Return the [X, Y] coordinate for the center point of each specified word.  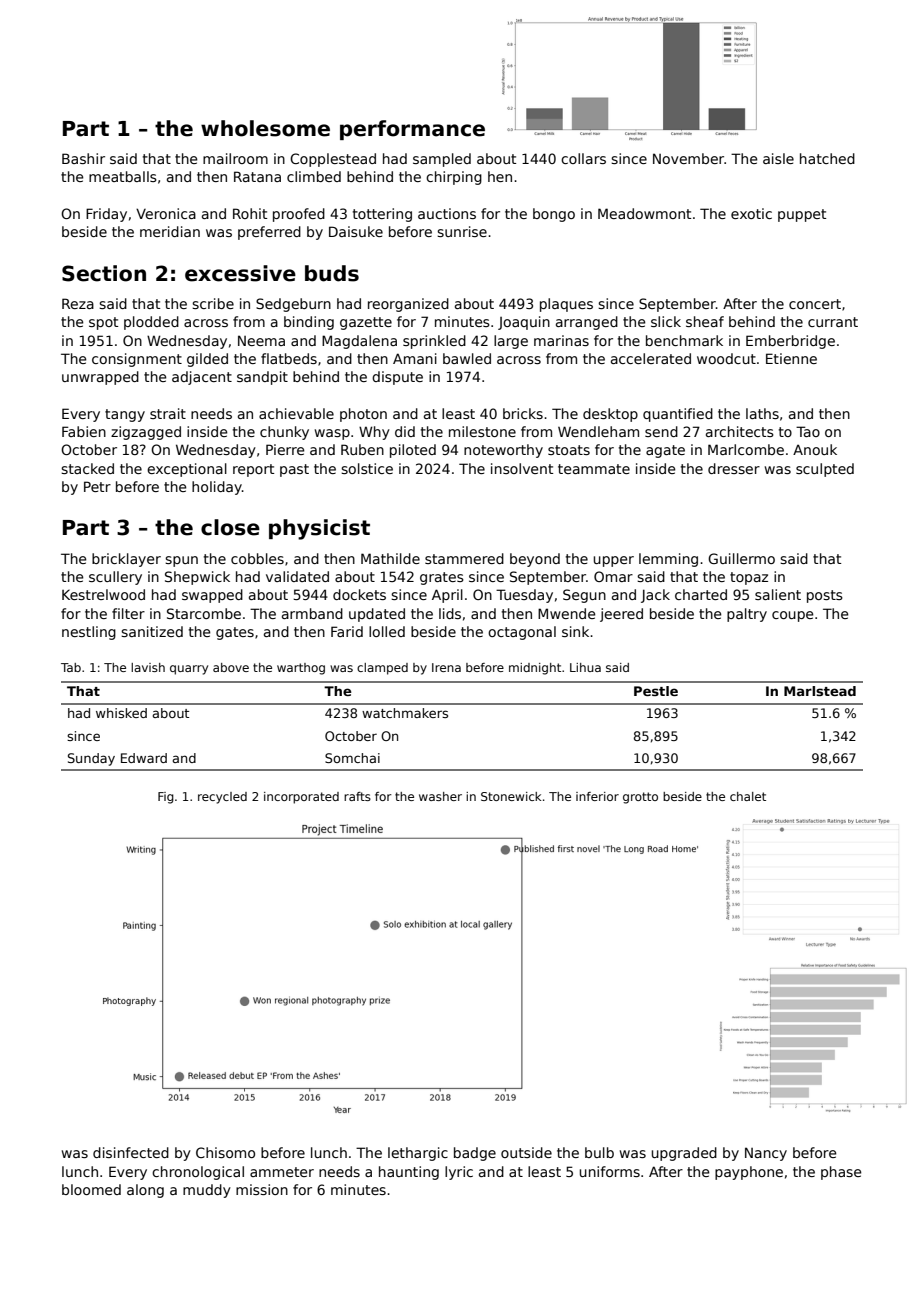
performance [412, 130]
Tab [71, 667]
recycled [222, 798]
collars [583, 158]
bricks [523, 413]
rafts [357, 796]
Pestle [656, 691]
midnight [535, 669]
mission [262, 1189]
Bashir [83, 158]
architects [740, 431]
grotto [640, 798]
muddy [207, 1191]
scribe [213, 303]
